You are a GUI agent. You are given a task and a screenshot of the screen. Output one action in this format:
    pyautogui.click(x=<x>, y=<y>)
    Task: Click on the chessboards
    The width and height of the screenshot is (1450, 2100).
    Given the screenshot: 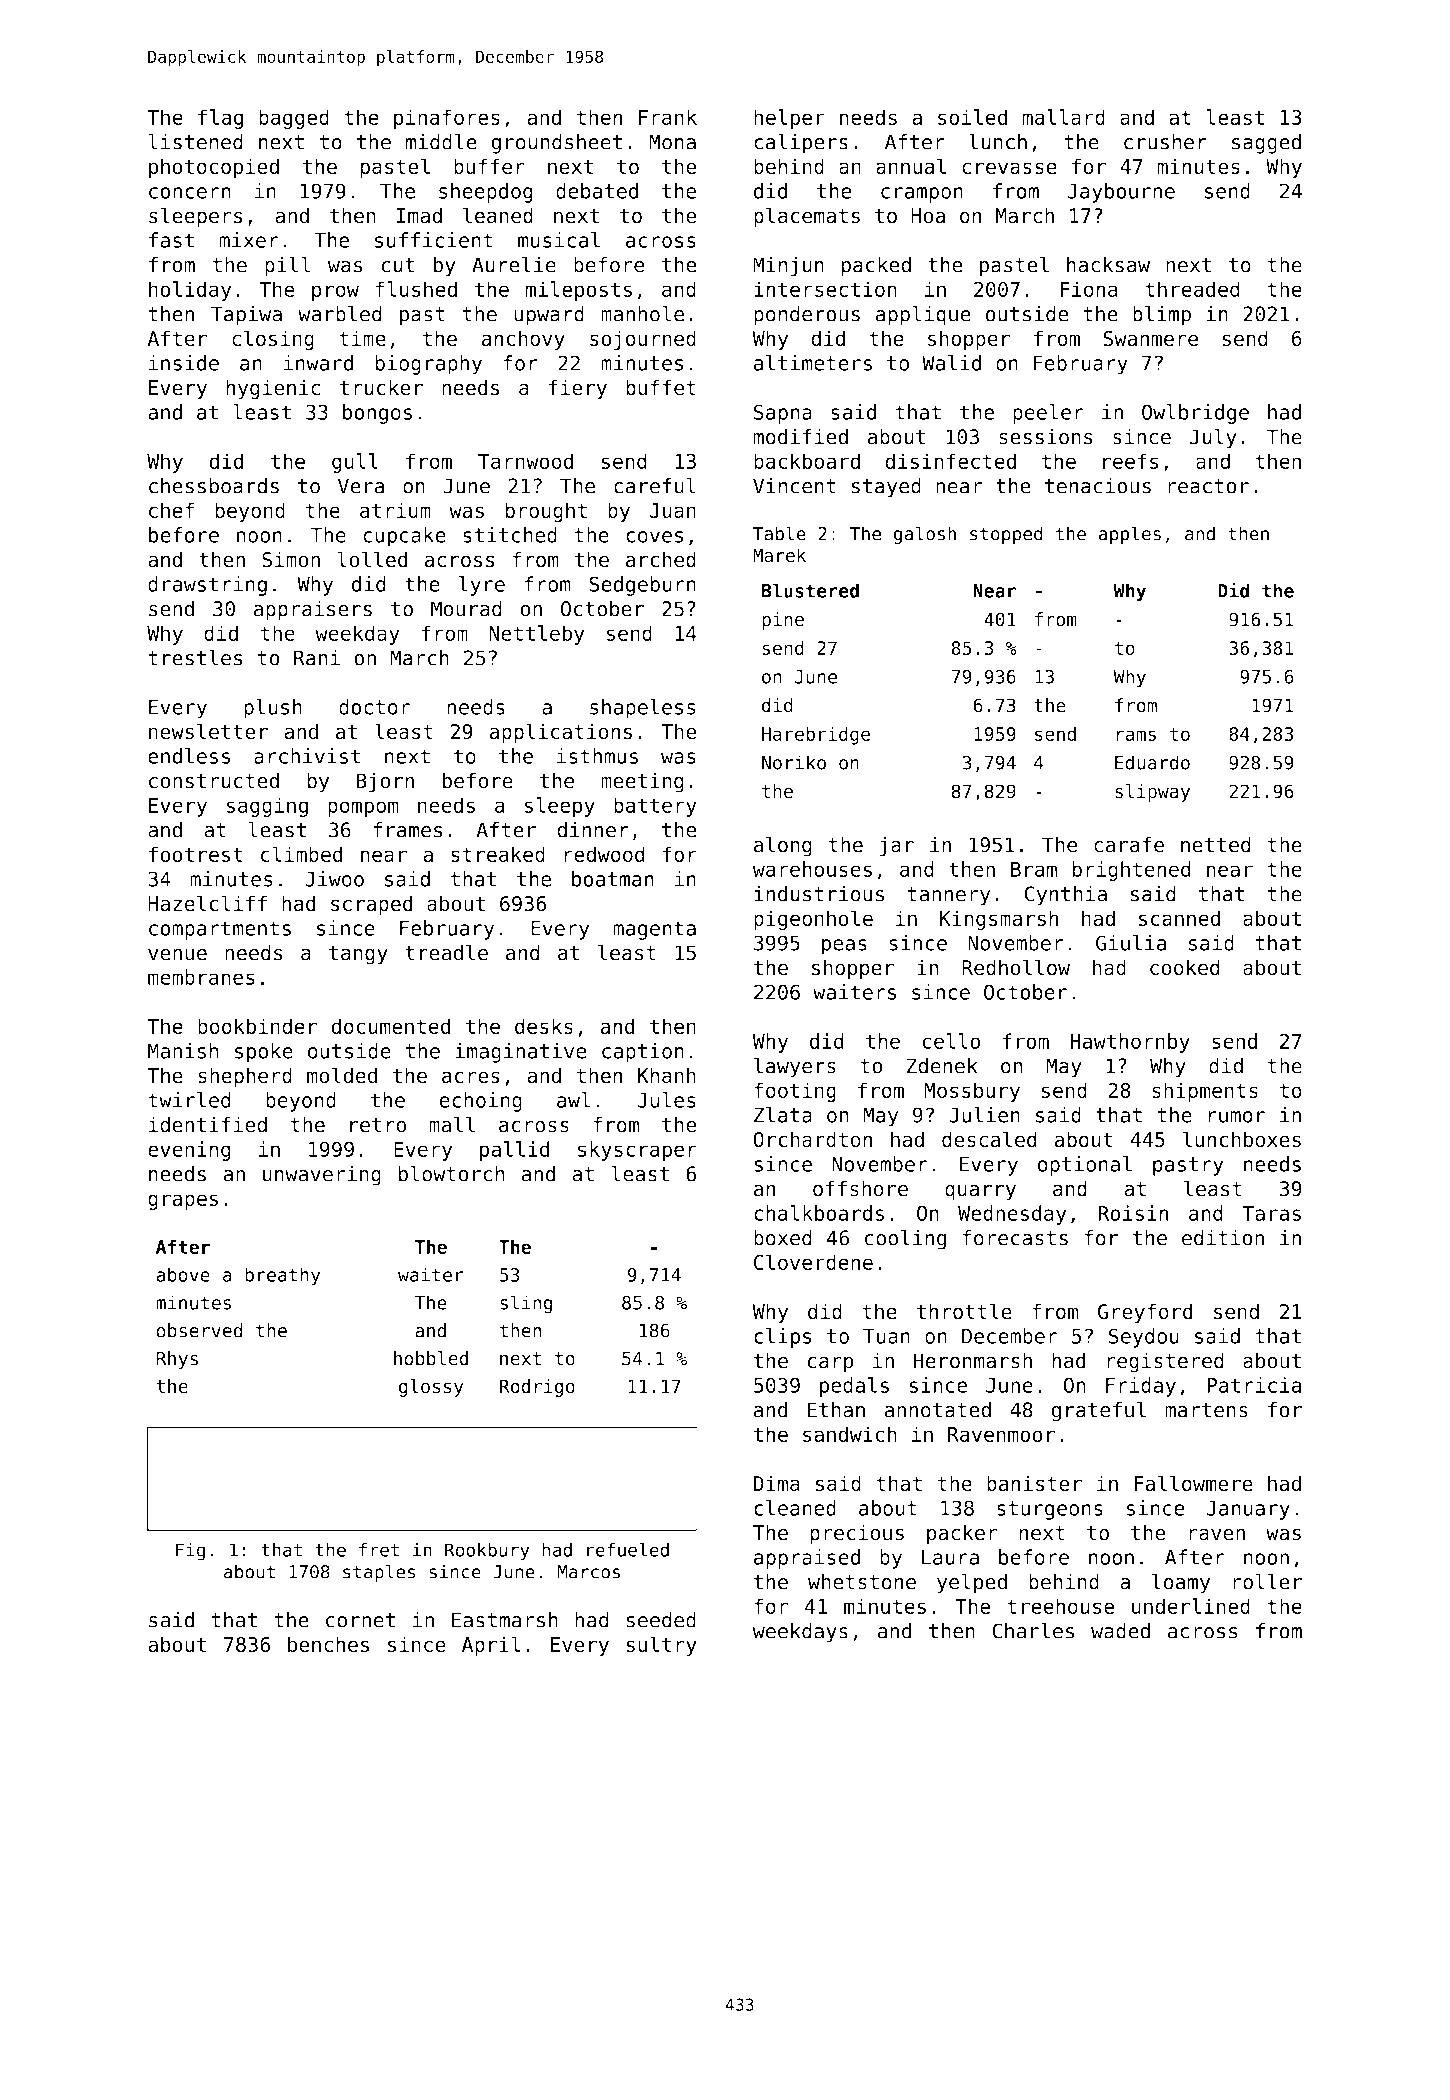 What is the action you would take?
    pyautogui.click(x=214, y=486)
